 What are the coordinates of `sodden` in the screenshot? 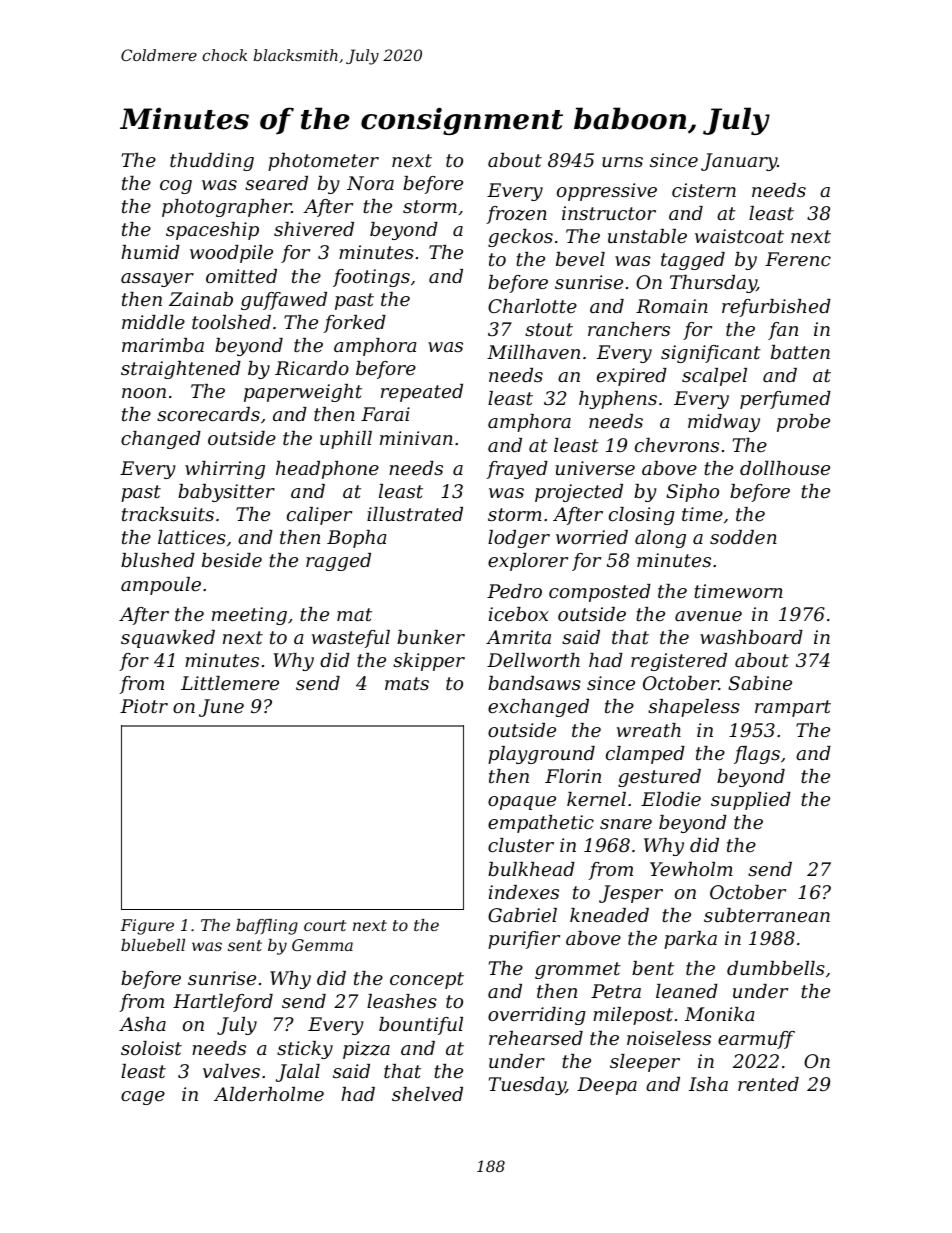 It's located at (743, 537).
